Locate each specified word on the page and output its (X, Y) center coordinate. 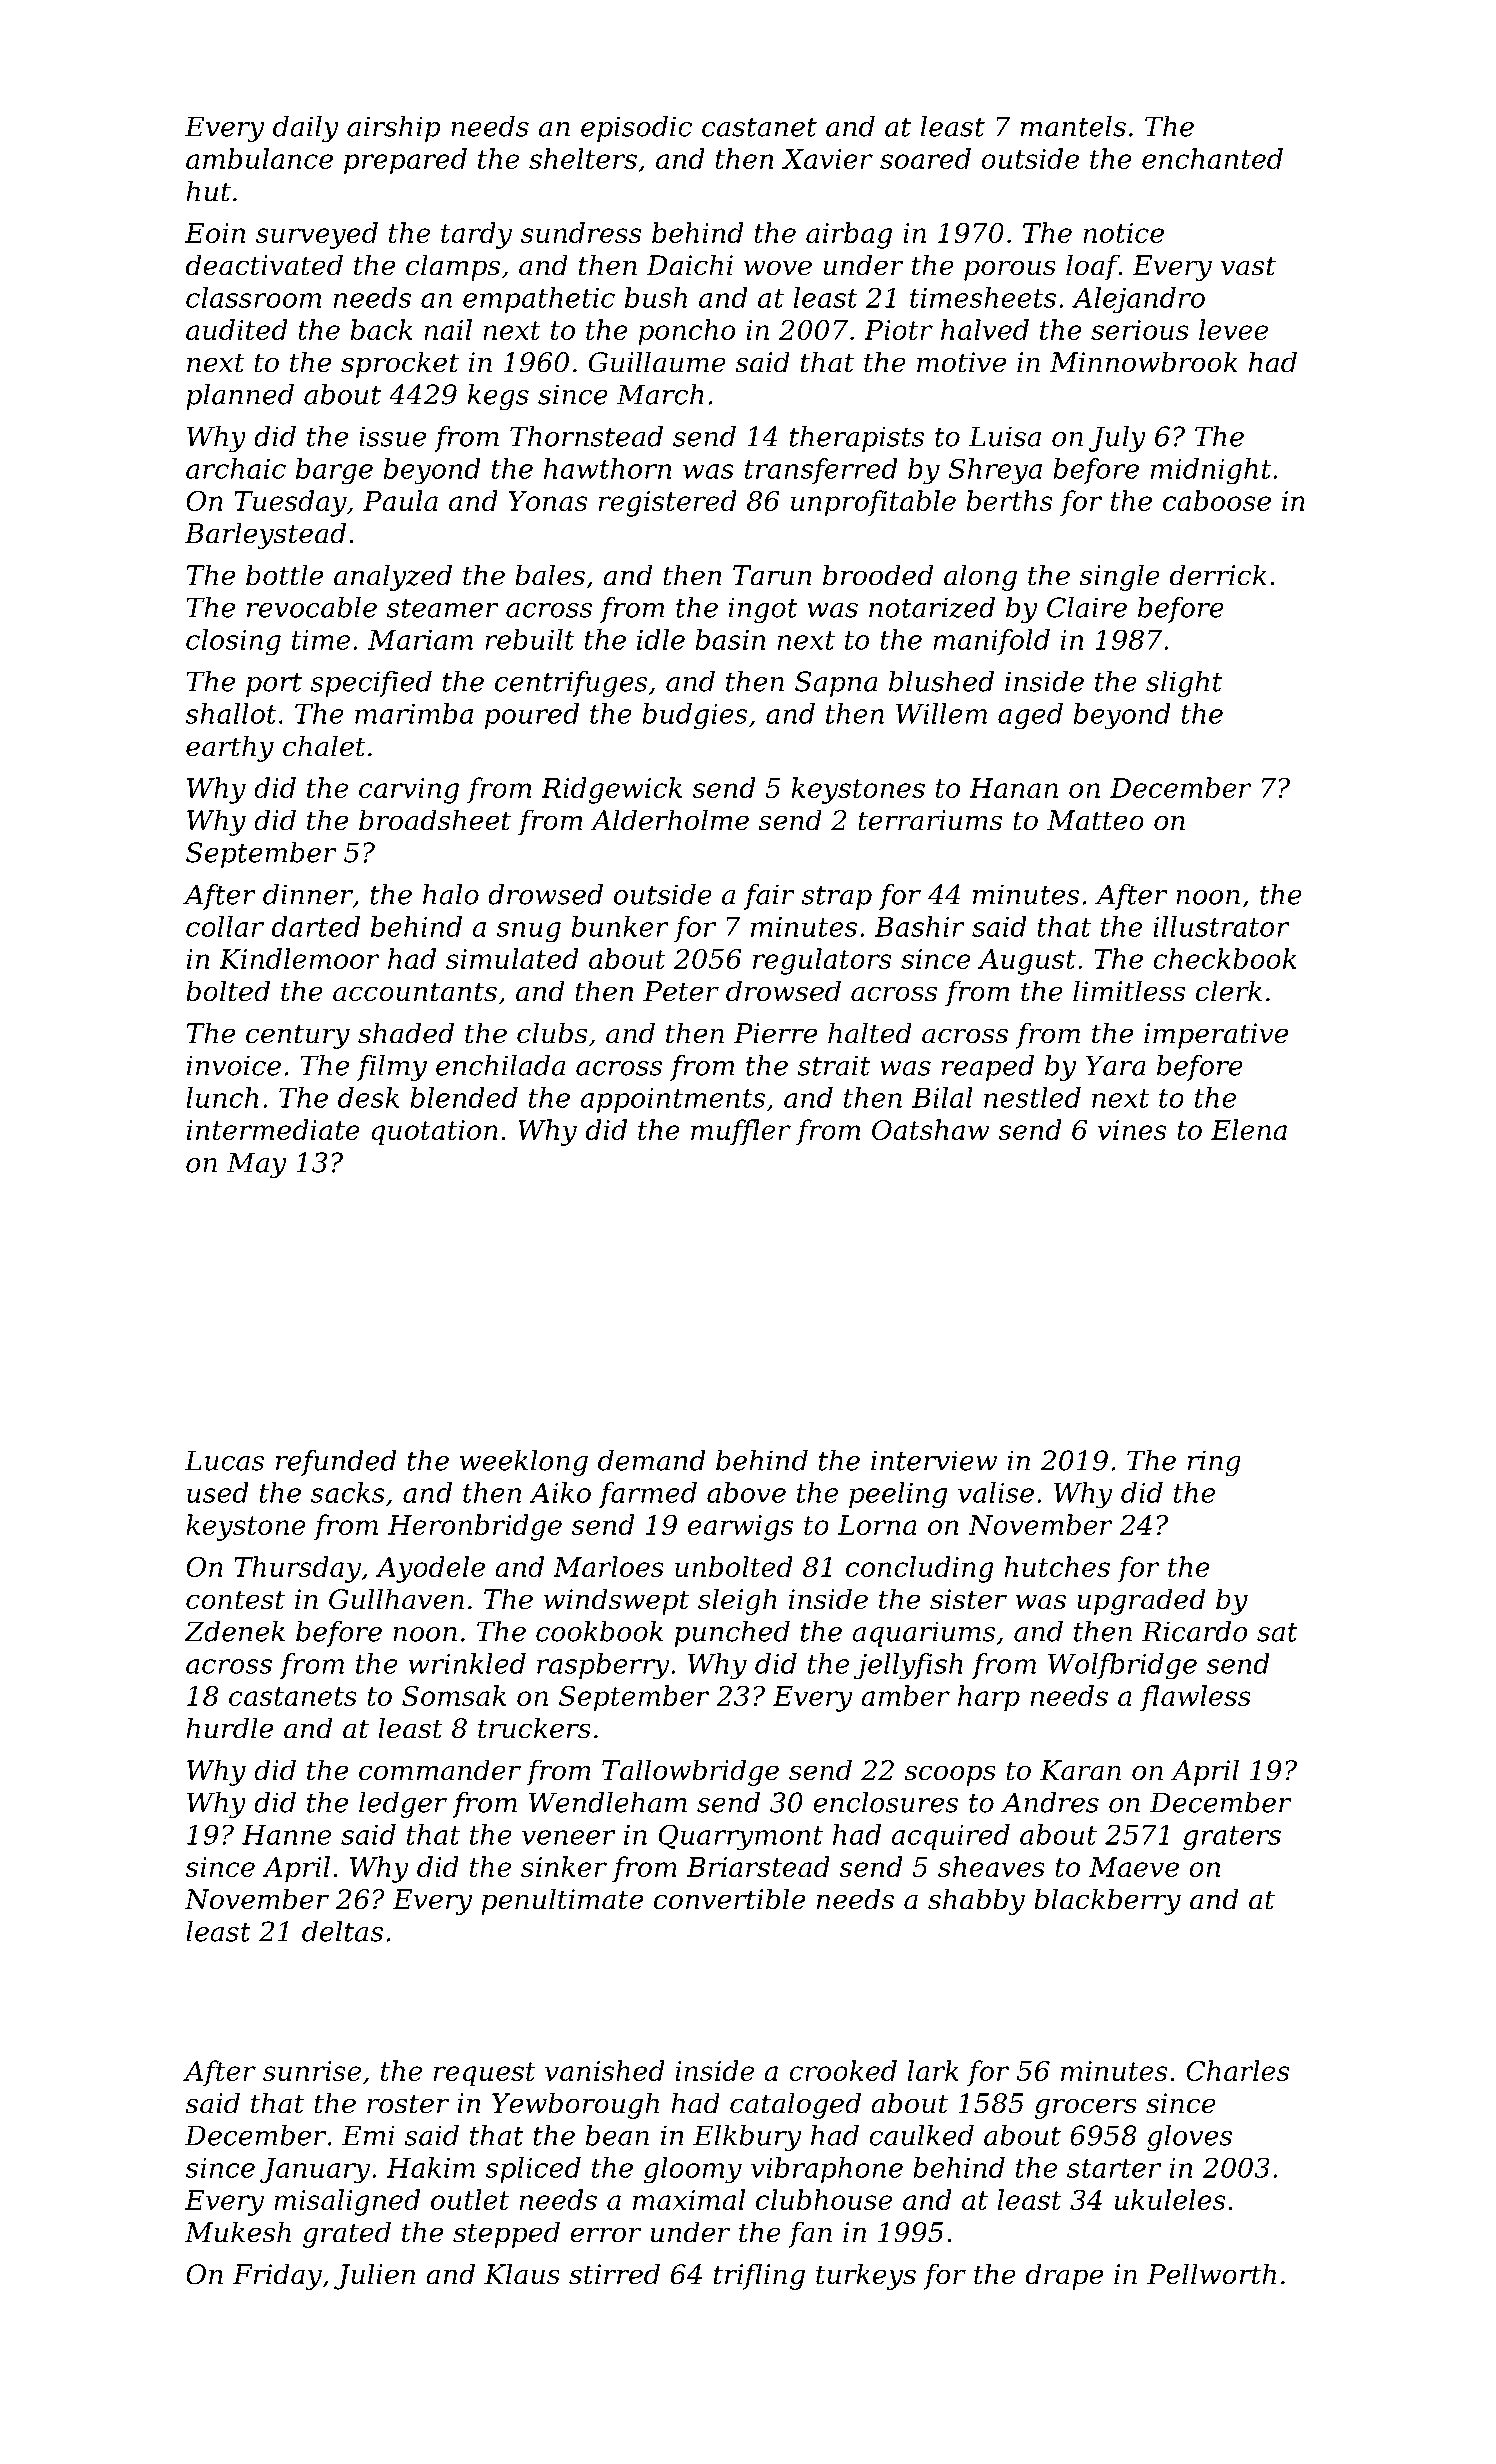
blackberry (1107, 1901)
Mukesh (238, 2232)
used (218, 1492)
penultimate (562, 1901)
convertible (729, 1899)
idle (661, 639)
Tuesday (290, 503)
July (1117, 439)
